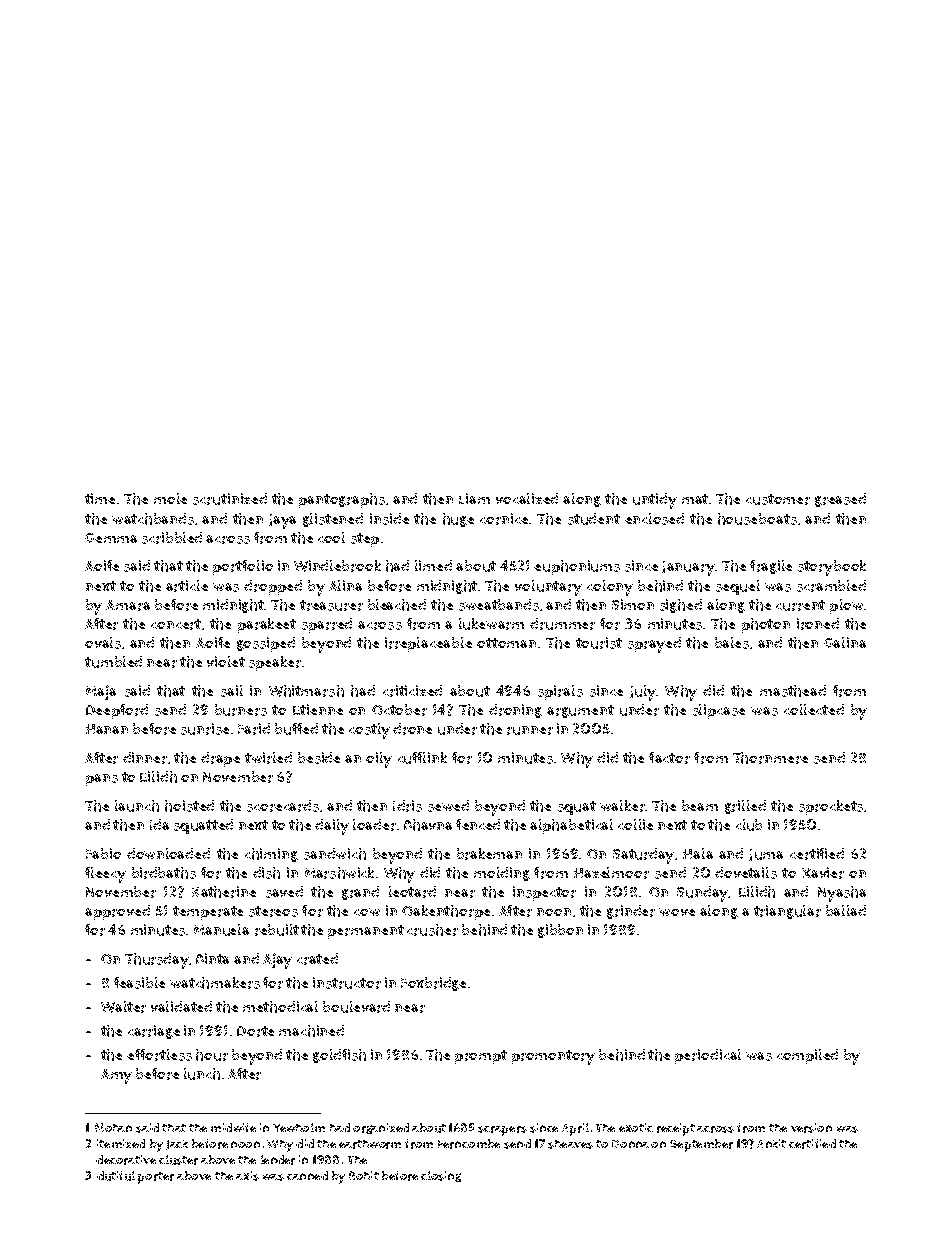 The width and height of the screenshot is (952, 1233). Describe the element at coordinates (342, 500) in the screenshot. I see `pantographs` at that location.
